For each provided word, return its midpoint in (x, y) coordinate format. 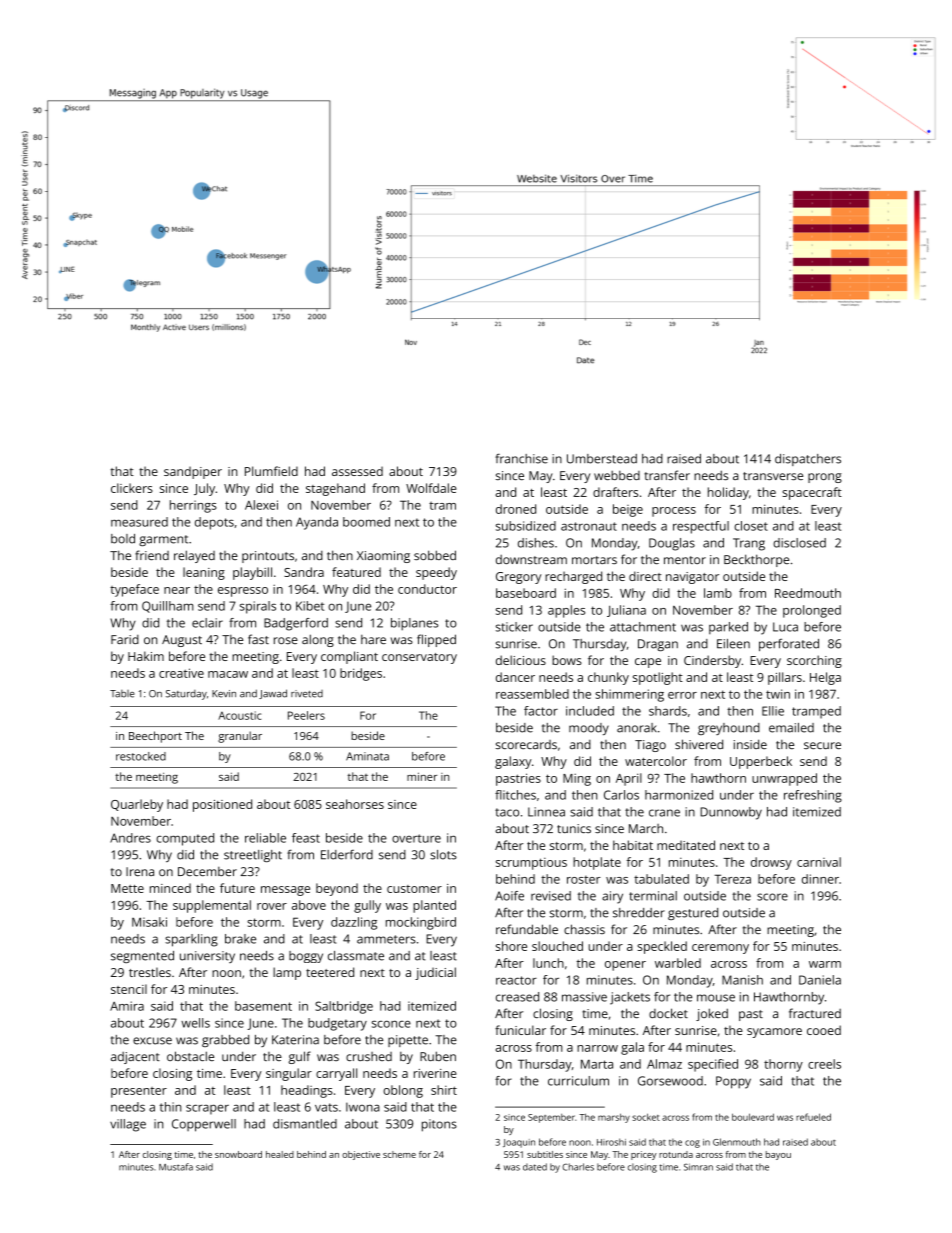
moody (589, 729)
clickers (132, 488)
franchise (521, 458)
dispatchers (808, 460)
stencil (129, 989)
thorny (783, 1065)
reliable (265, 838)
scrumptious (531, 864)
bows (567, 660)
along (318, 640)
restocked (141, 756)
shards (668, 711)
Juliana (626, 611)
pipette (408, 1041)
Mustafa (176, 1167)
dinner (820, 879)
